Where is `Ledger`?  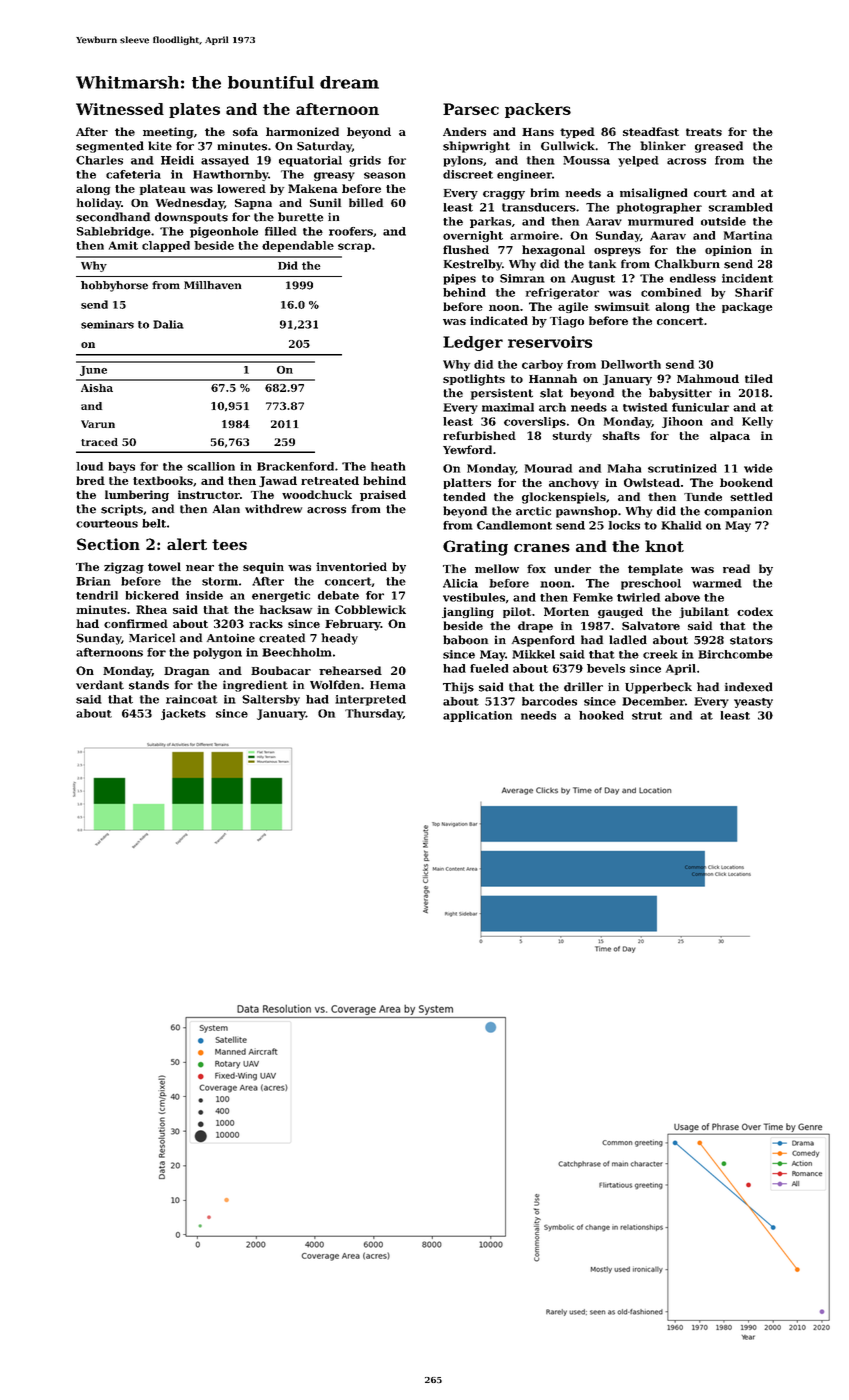
Ledger is located at coordinates (473, 343).
